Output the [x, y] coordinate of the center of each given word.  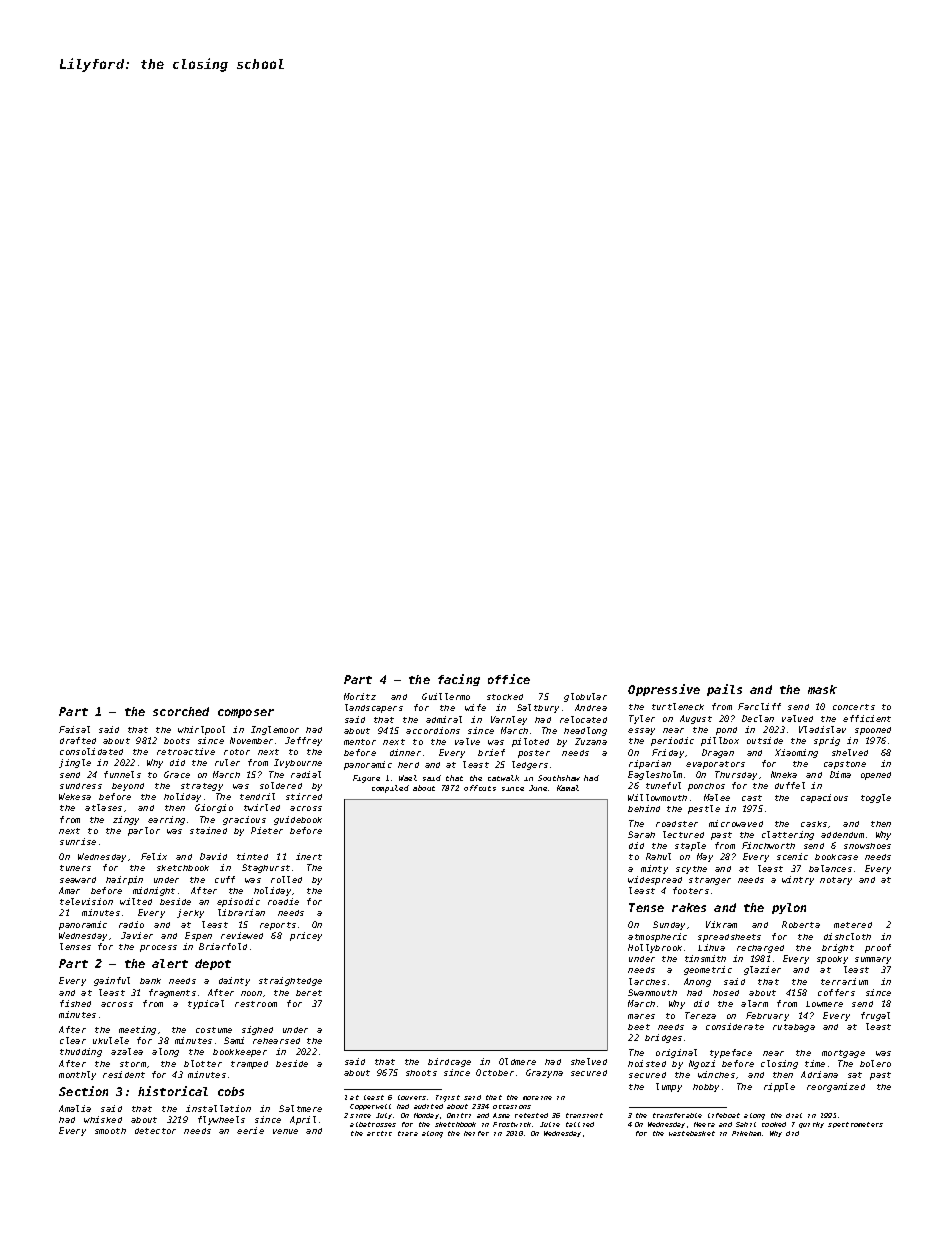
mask [822, 689]
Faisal [74, 729]
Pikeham [746, 1133]
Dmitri [459, 1115]
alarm [754, 1003]
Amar [69, 890]
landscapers [374, 708]
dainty [234, 981]
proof [878, 948]
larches [647, 981]
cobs [231, 1091]
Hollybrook [655, 948]
